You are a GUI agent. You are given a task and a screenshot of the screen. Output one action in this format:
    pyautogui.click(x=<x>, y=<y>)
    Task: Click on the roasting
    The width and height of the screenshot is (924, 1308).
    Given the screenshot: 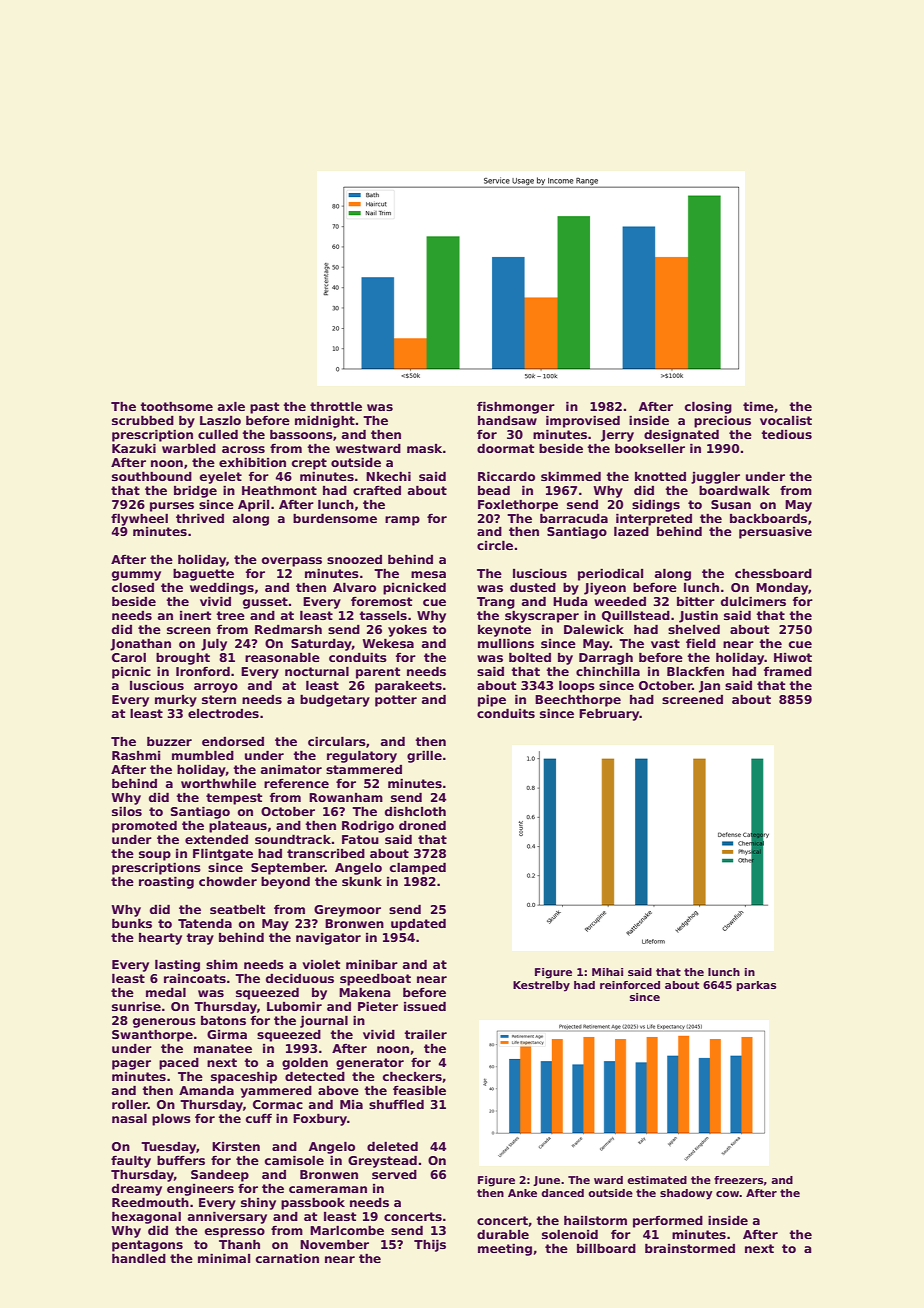 What is the action you would take?
    pyautogui.click(x=166, y=882)
